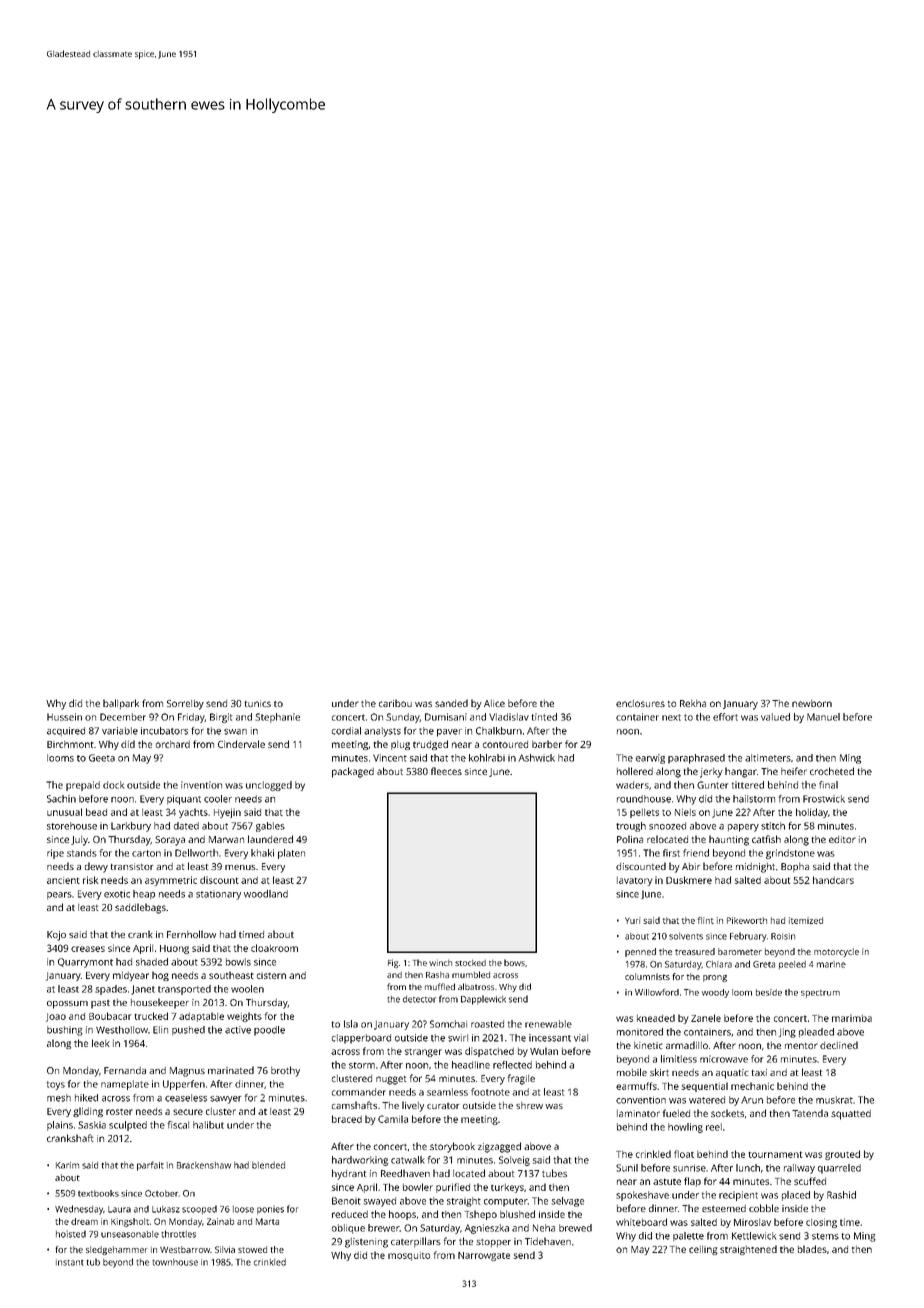 This image has width=924, height=1308. What do you see at coordinates (185, 705) in the image?
I see `Sorrelby` at bounding box center [185, 705].
